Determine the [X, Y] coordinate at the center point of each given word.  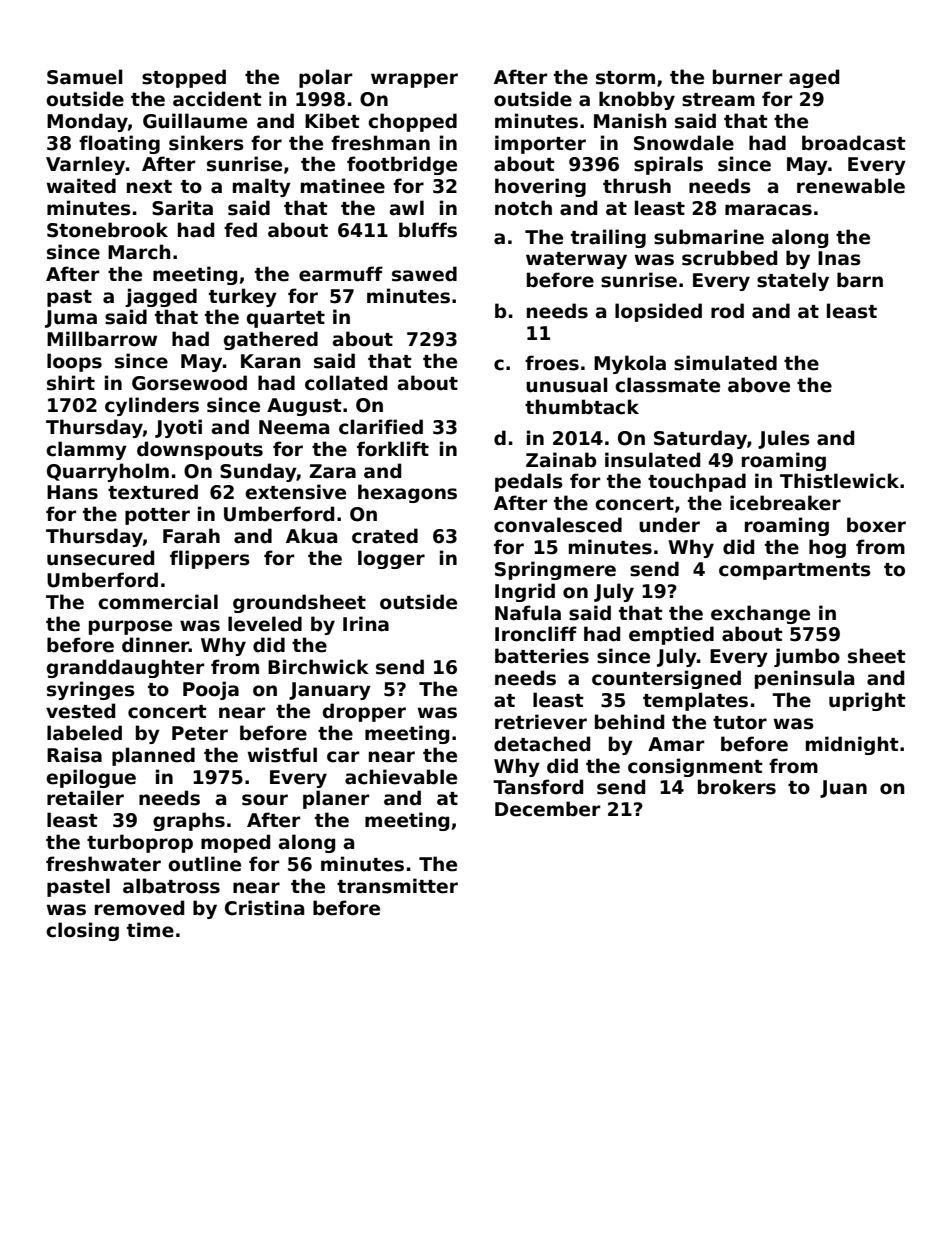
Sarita [182, 208]
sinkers [206, 143]
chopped [412, 122]
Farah [191, 536]
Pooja [211, 690]
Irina [366, 624]
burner [748, 77]
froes [552, 363]
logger [391, 559]
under [669, 525]
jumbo [807, 657]
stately [793, 281]
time [150, 930]
